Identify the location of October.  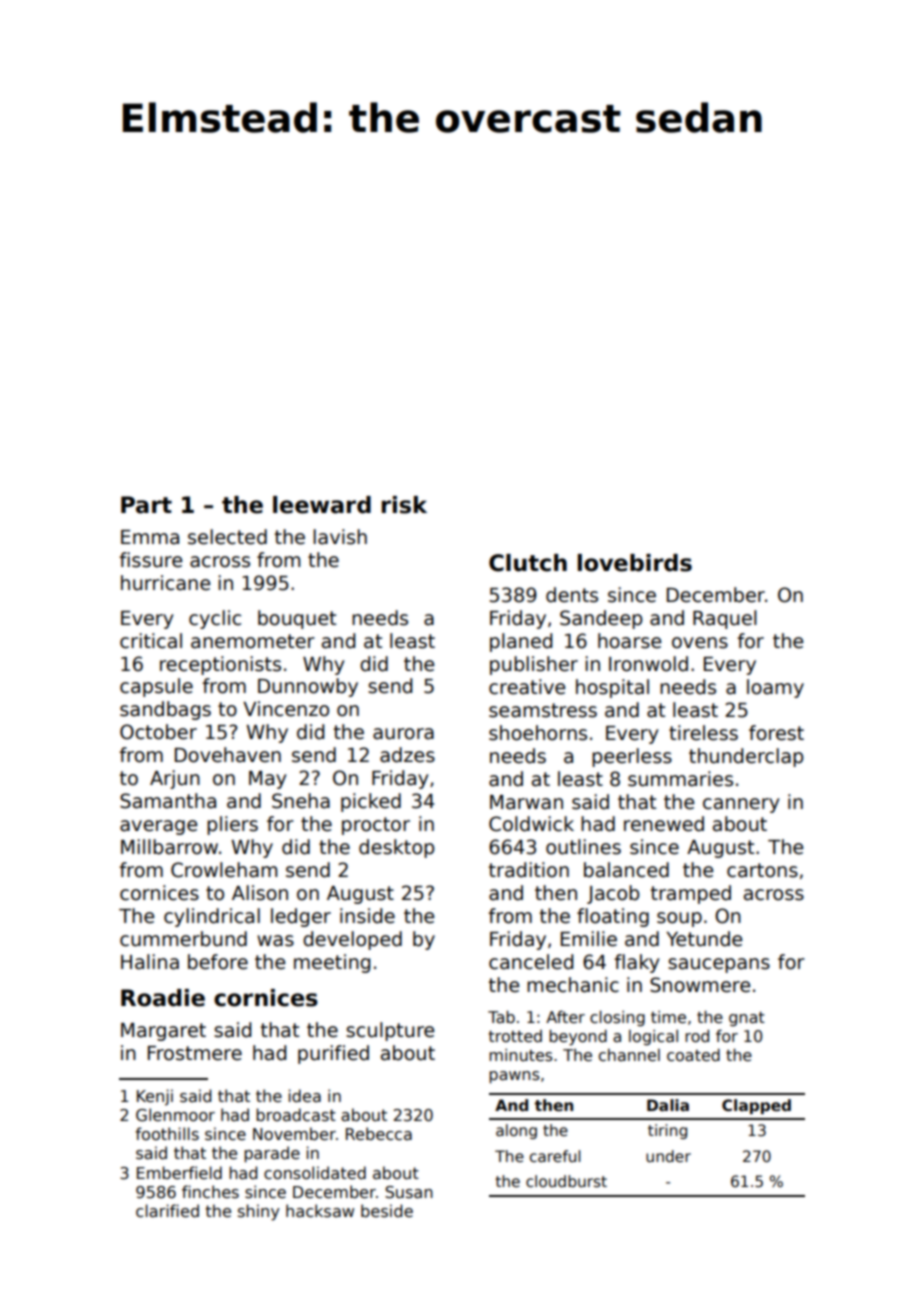
(158, 732).
